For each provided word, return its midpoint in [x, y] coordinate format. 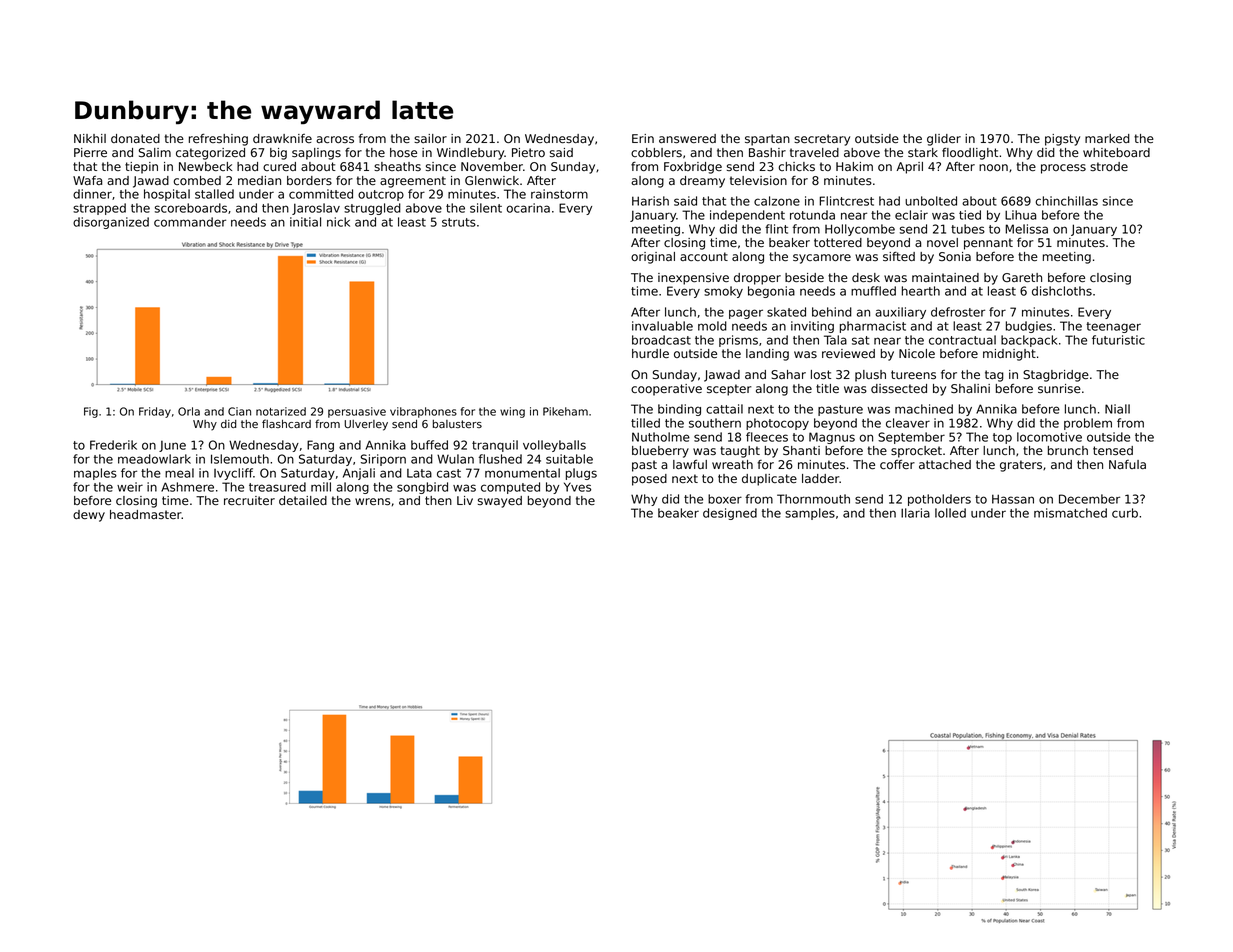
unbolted [931, 201]
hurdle [650, 353]
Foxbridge [693, 168]
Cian [239, 411]
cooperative [666, 390]
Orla [189, 411]
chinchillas [1066, 201]
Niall [1117, 409]
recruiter [249, 500]
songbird [422, 488]
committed [321, 194]
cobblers [656, 152]
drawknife [282, 138]
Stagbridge [1056, 376]
